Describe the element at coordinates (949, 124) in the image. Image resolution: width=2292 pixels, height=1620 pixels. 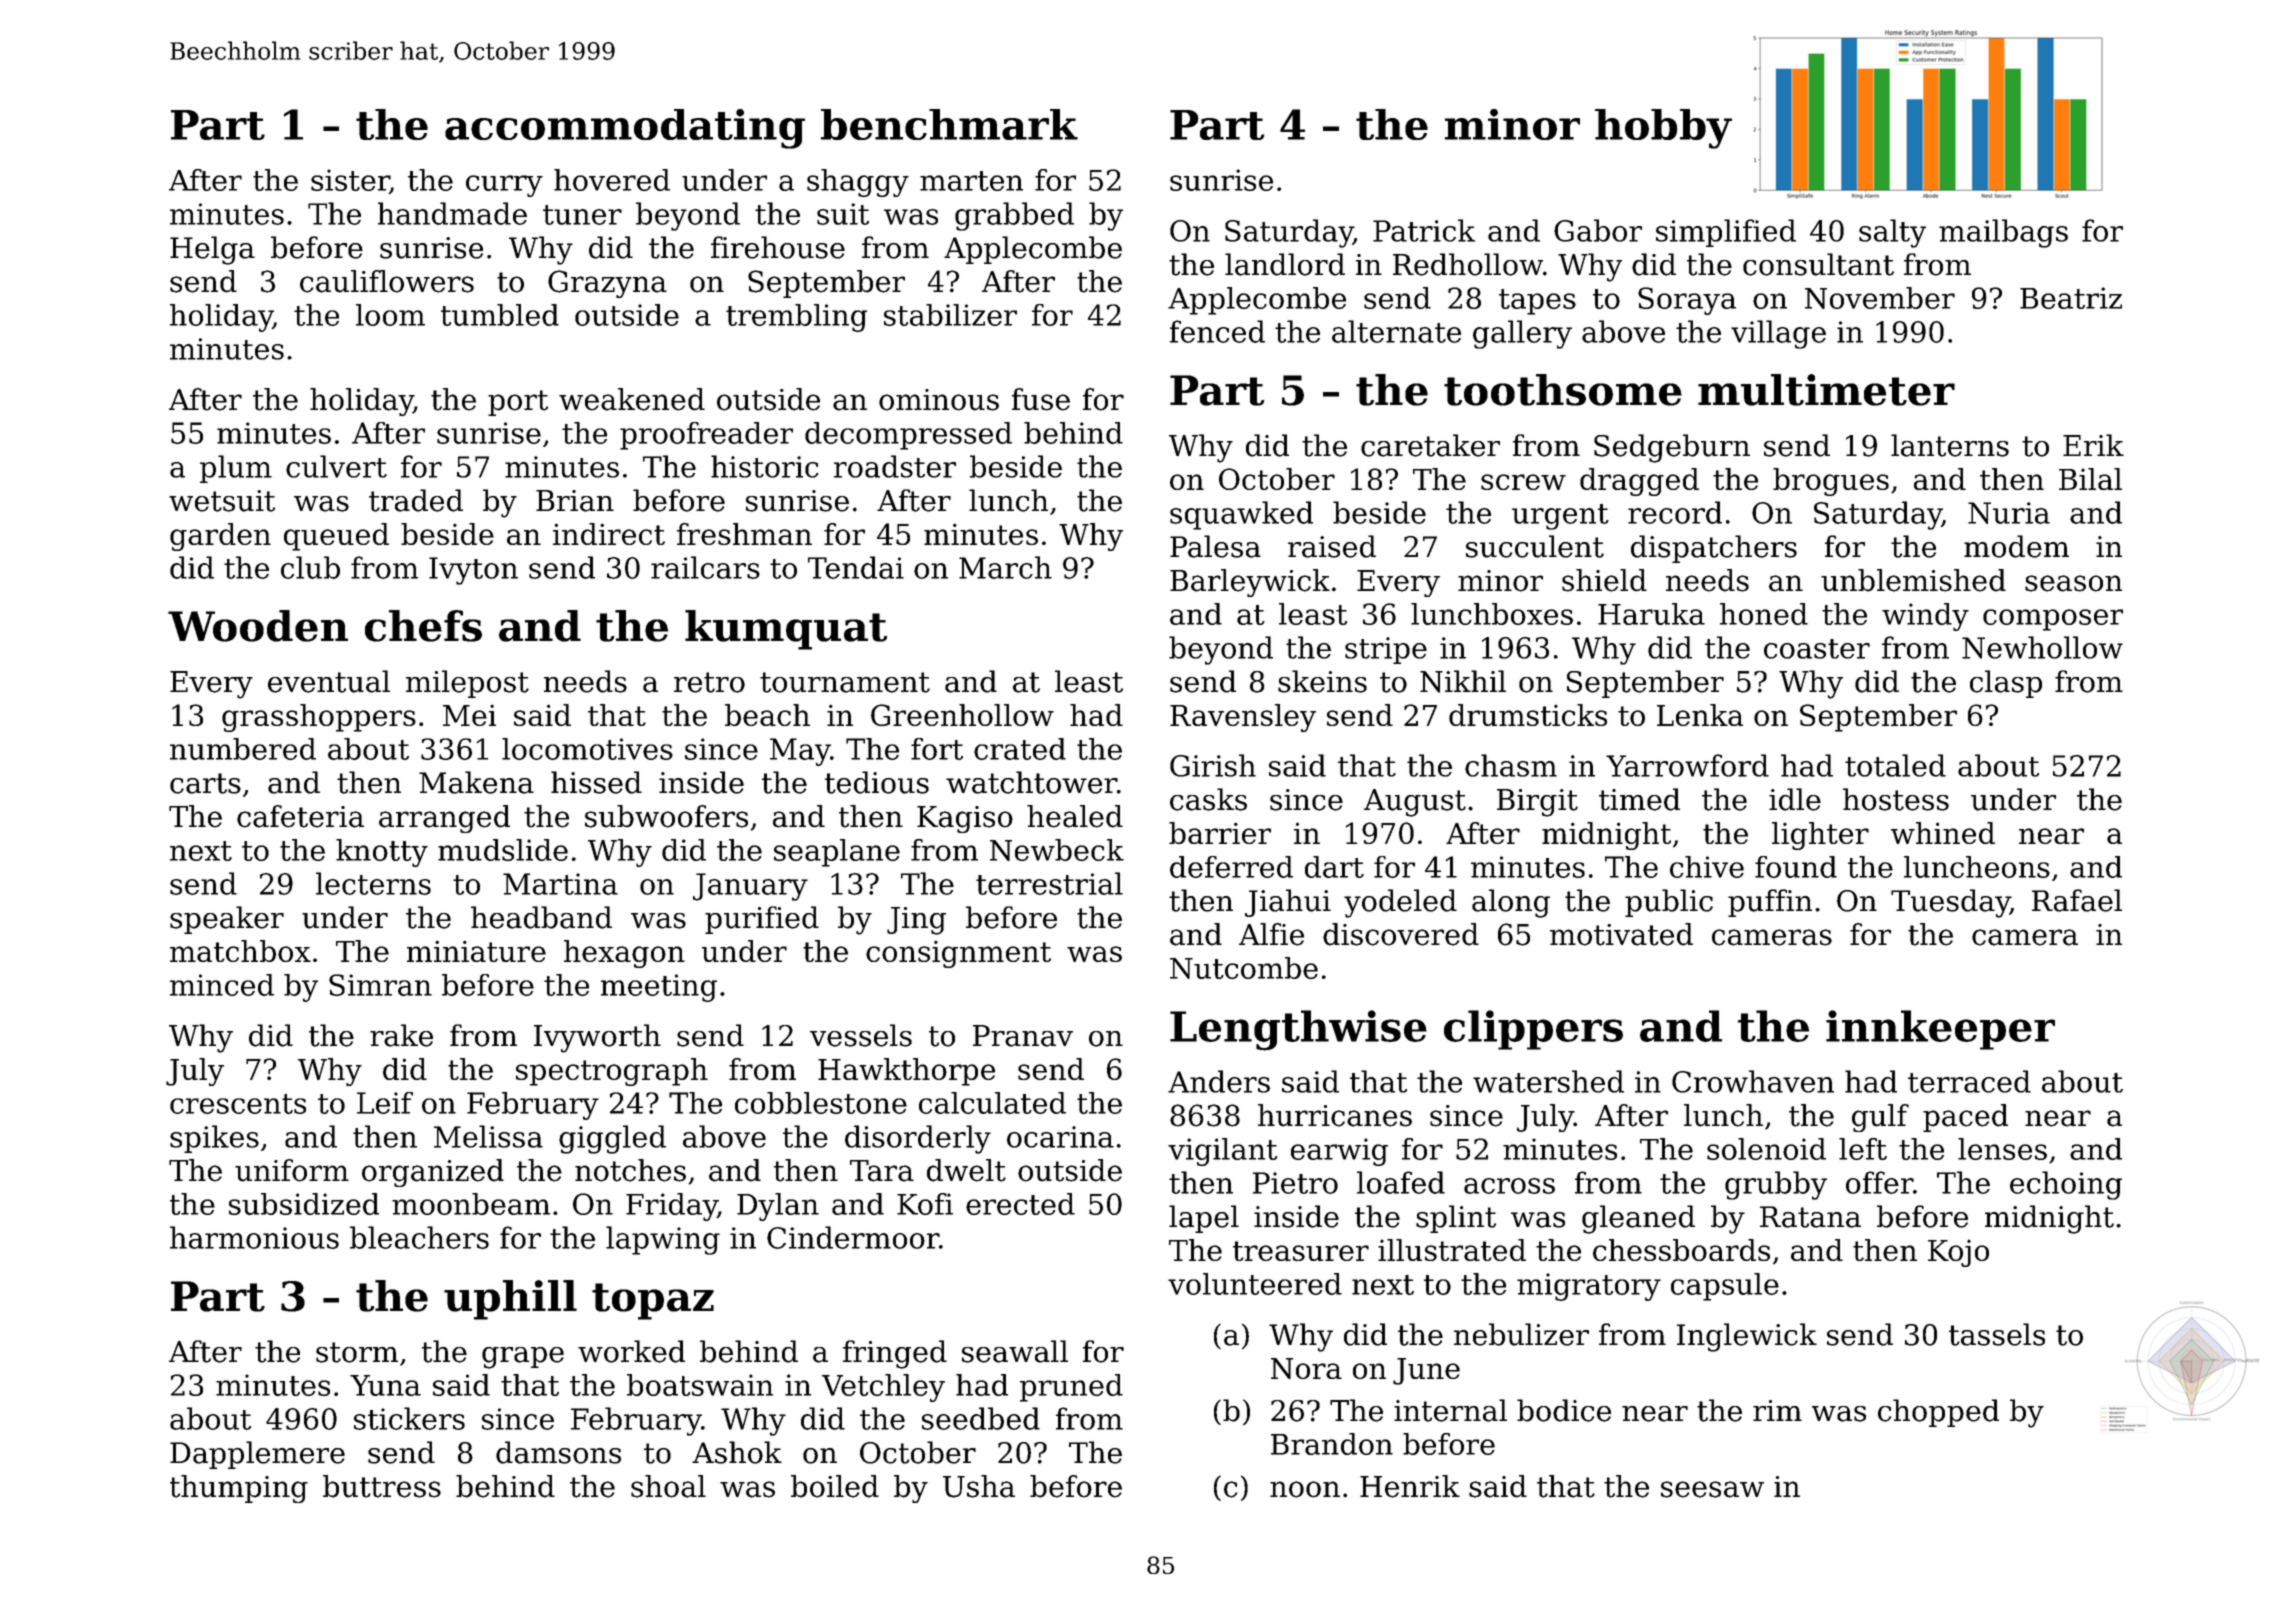
I see `benchmark` at that location.
